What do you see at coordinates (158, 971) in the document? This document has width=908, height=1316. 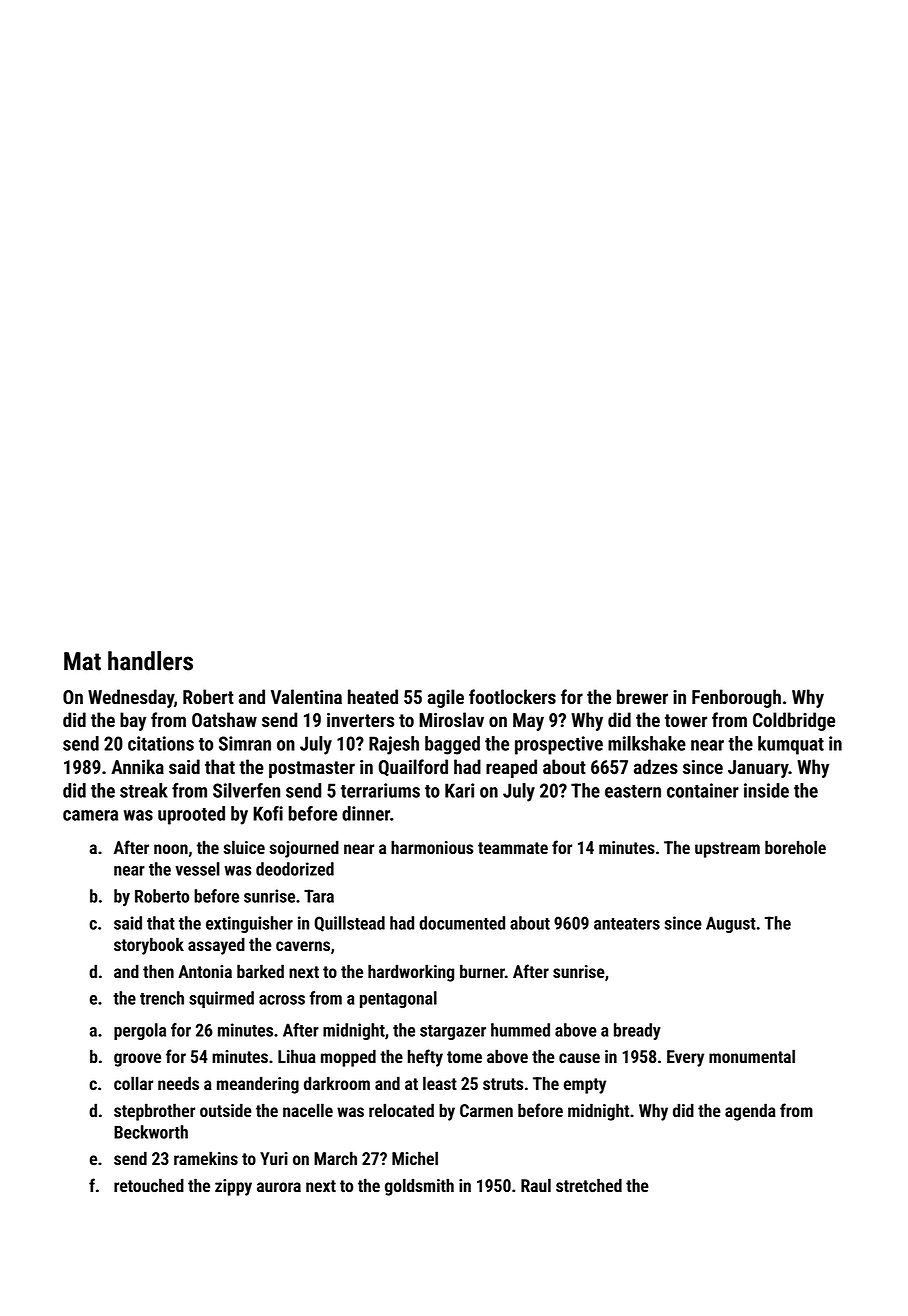 I see `then` at bounding box center [158, 971].
